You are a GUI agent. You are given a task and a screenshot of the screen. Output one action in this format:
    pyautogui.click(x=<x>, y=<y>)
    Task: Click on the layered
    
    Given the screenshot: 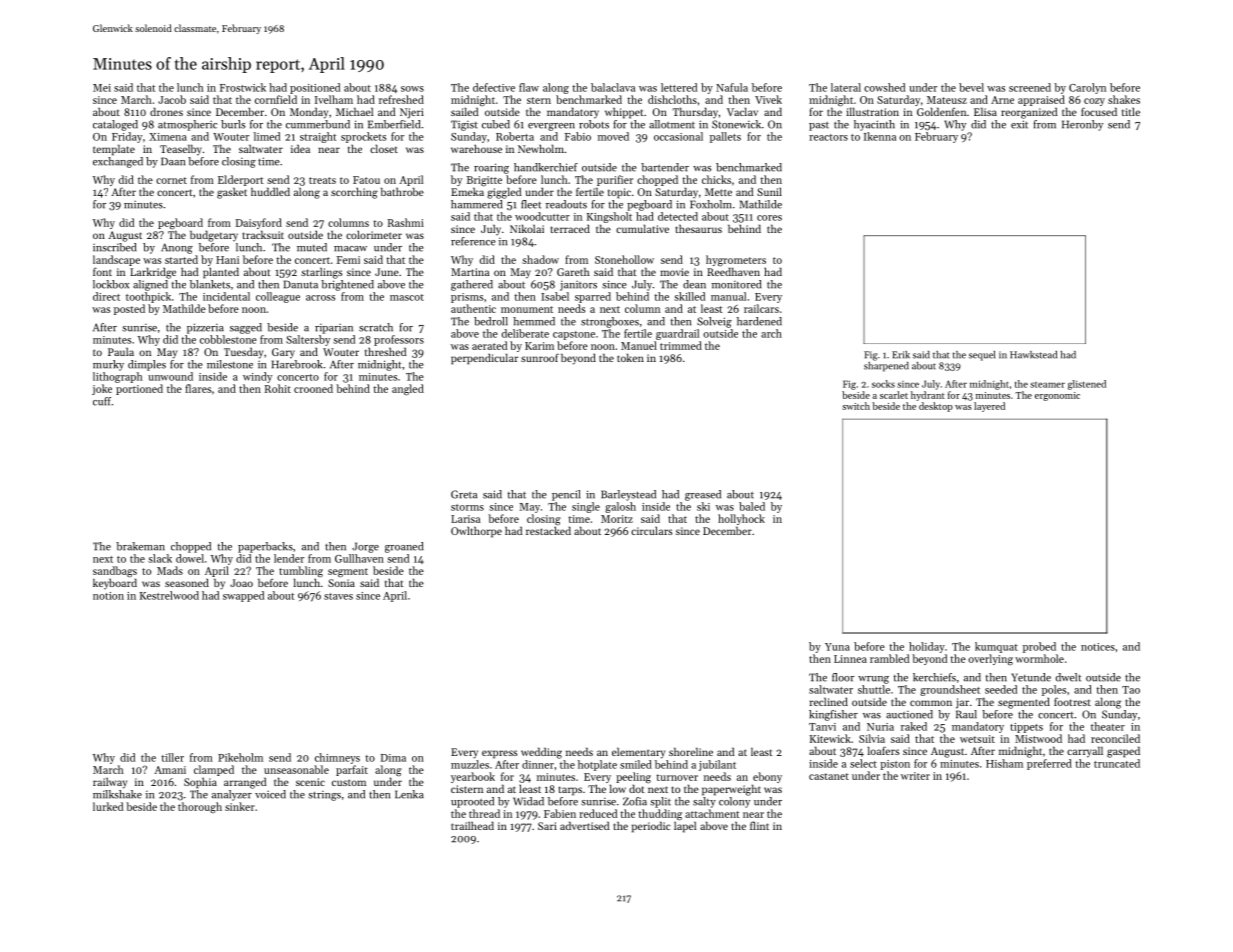 What is the action you would take?
    pyautogui.click(x=989, y=407)
